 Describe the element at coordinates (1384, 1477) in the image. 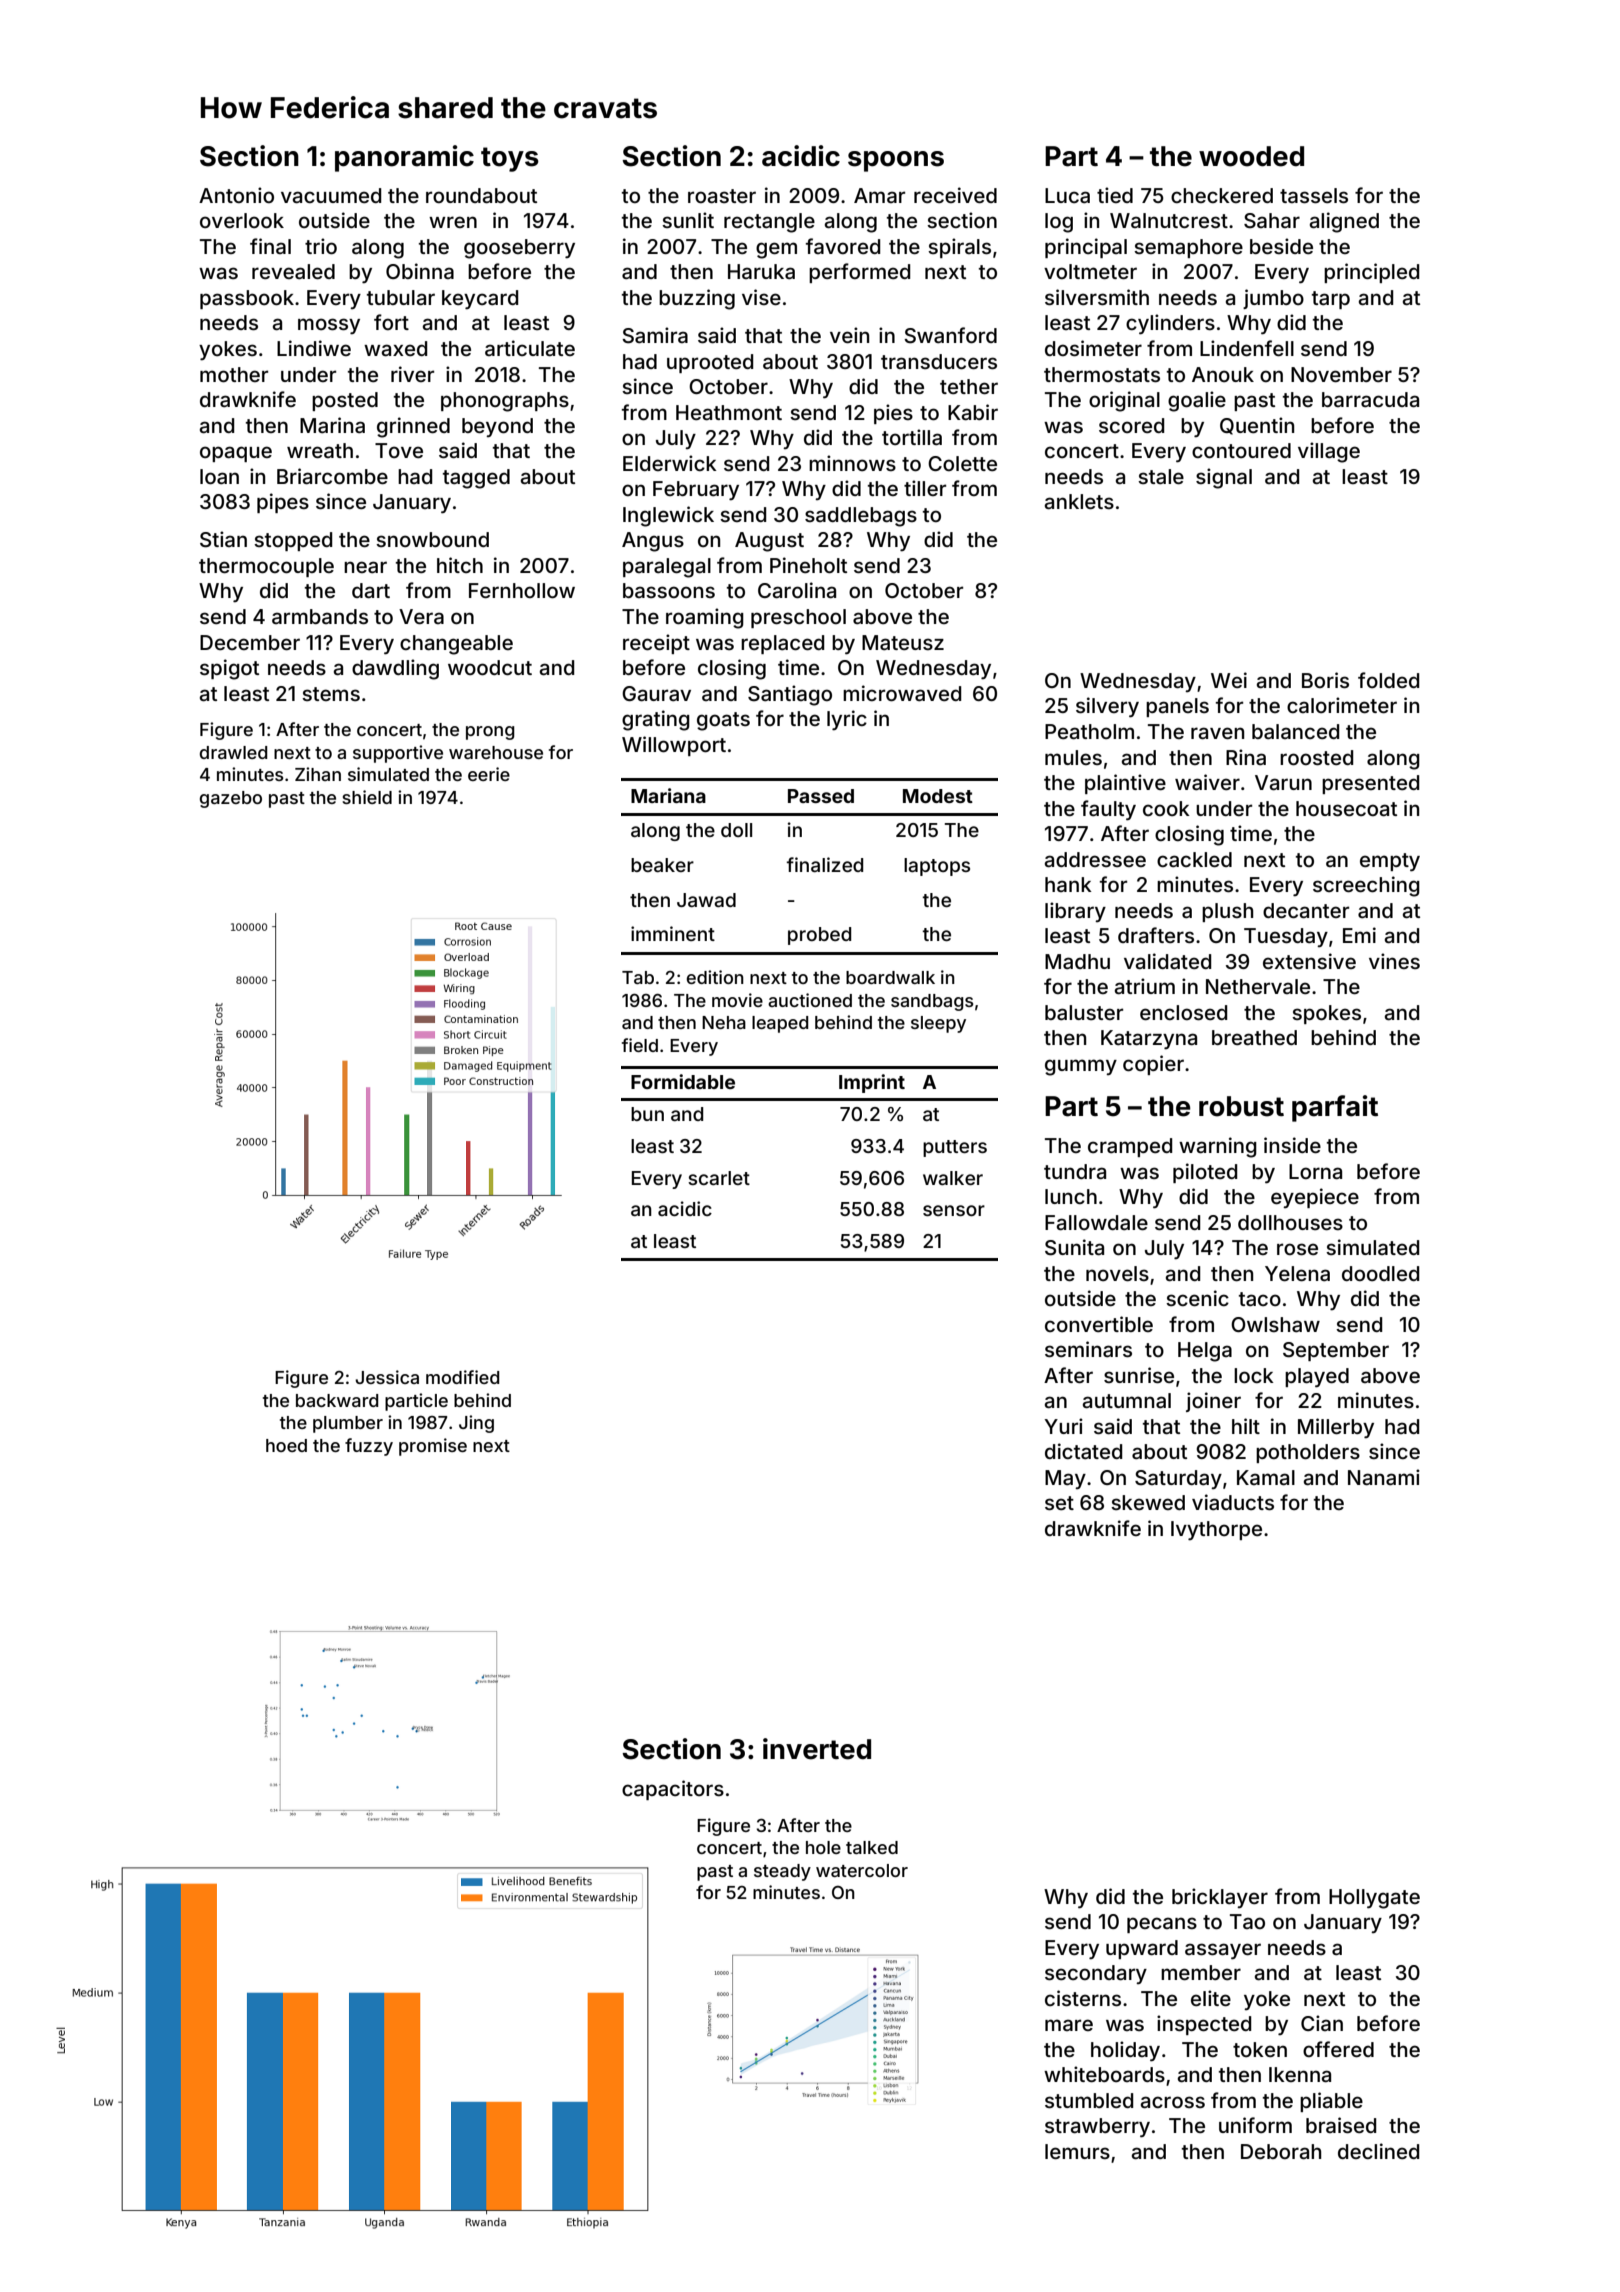

I see `Nanami` at that location.
